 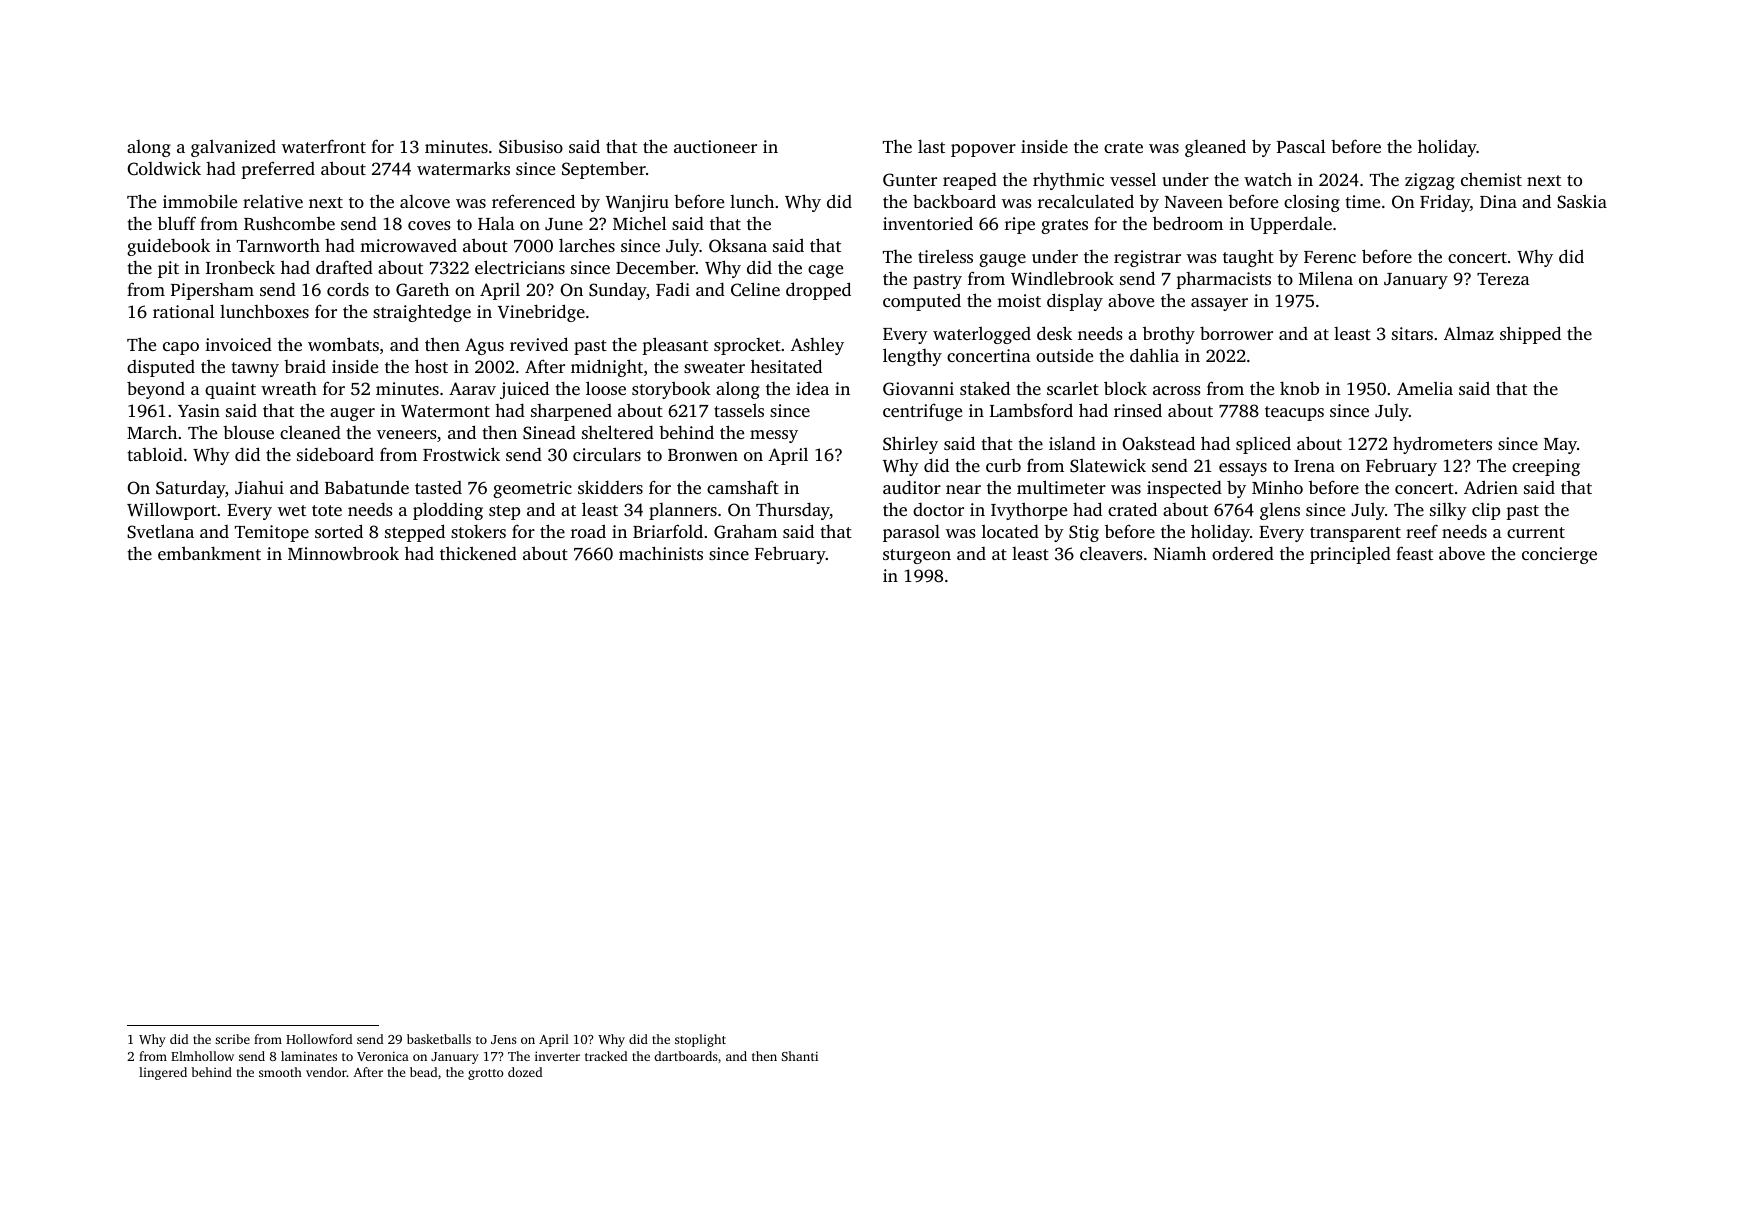 What do you see at coordinates (1020, 225) in the screenshot?
I see `ripe` at bounding box center [1020, 225].
